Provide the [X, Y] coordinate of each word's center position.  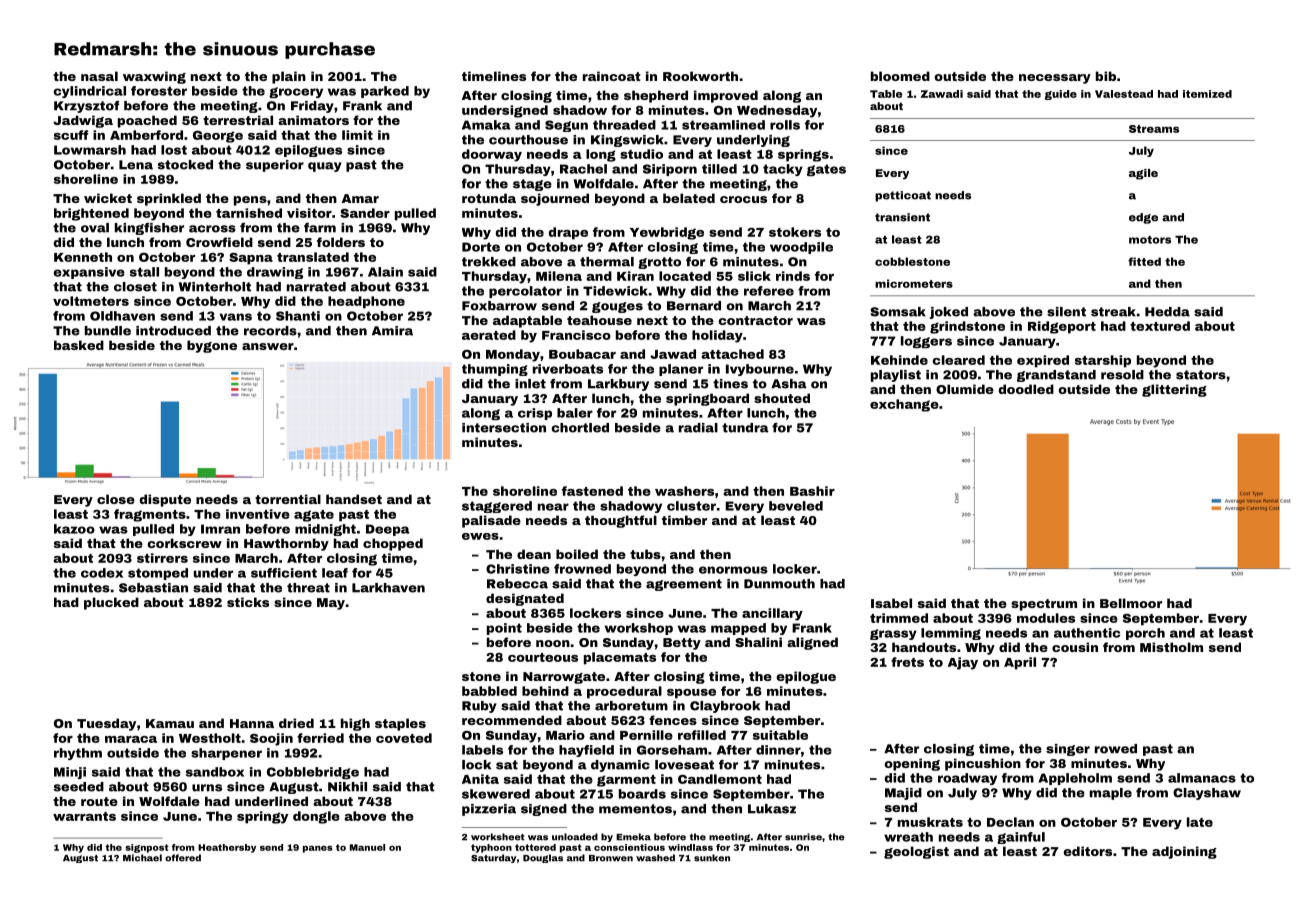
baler [575, 413]
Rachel [583, 169]
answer [268, 346]
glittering [1174, 390]
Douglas [543, 858]
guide [1061, 95]
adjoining [1184, 852]
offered [183, 858]
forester [159, 91]
